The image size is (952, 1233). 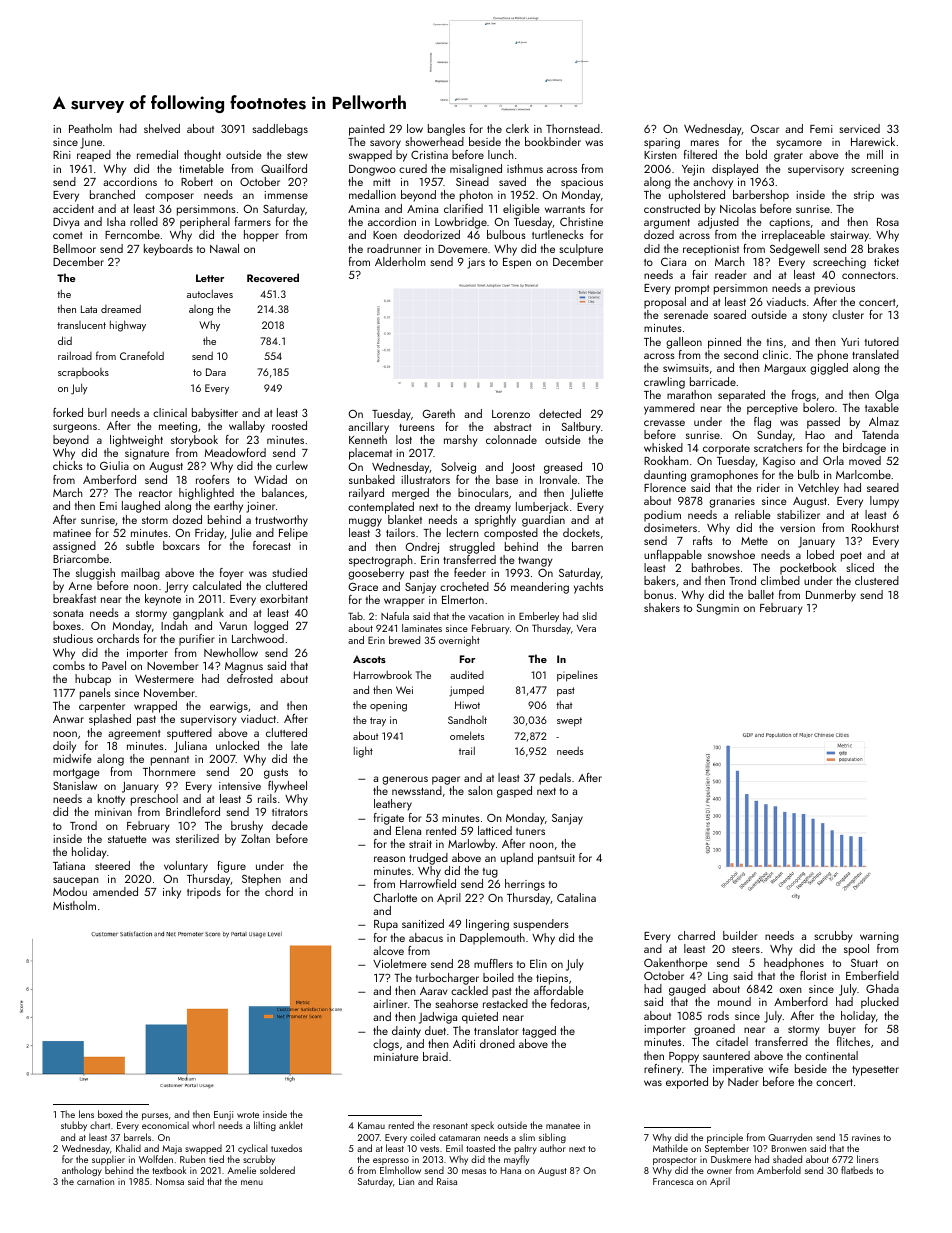 What do you see at coordinates (439, 413) in the screenshot?
I see `Gareth` at bounding box center [439, 413].
